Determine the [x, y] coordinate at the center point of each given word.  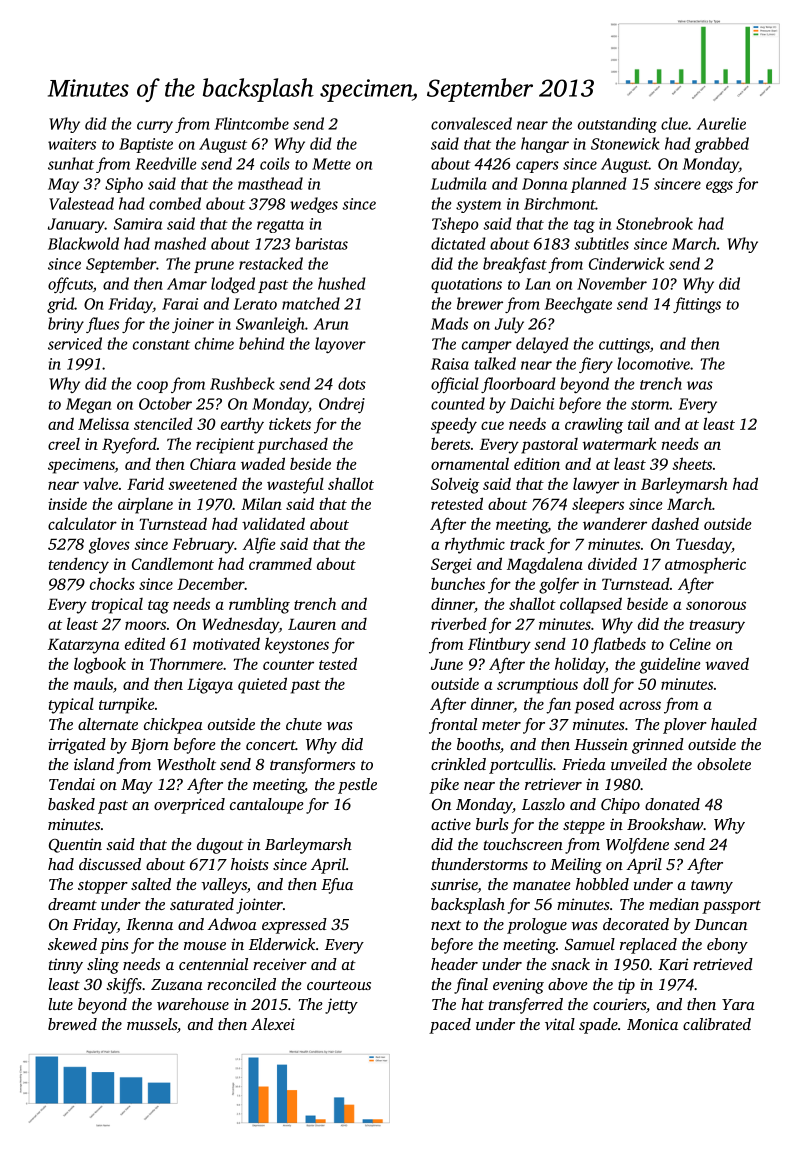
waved [727, 663]
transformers [312, 766]
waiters [72, 144]
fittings [697, 305]
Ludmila [459, 183]
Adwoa [232, 924]
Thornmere [186, 663]
